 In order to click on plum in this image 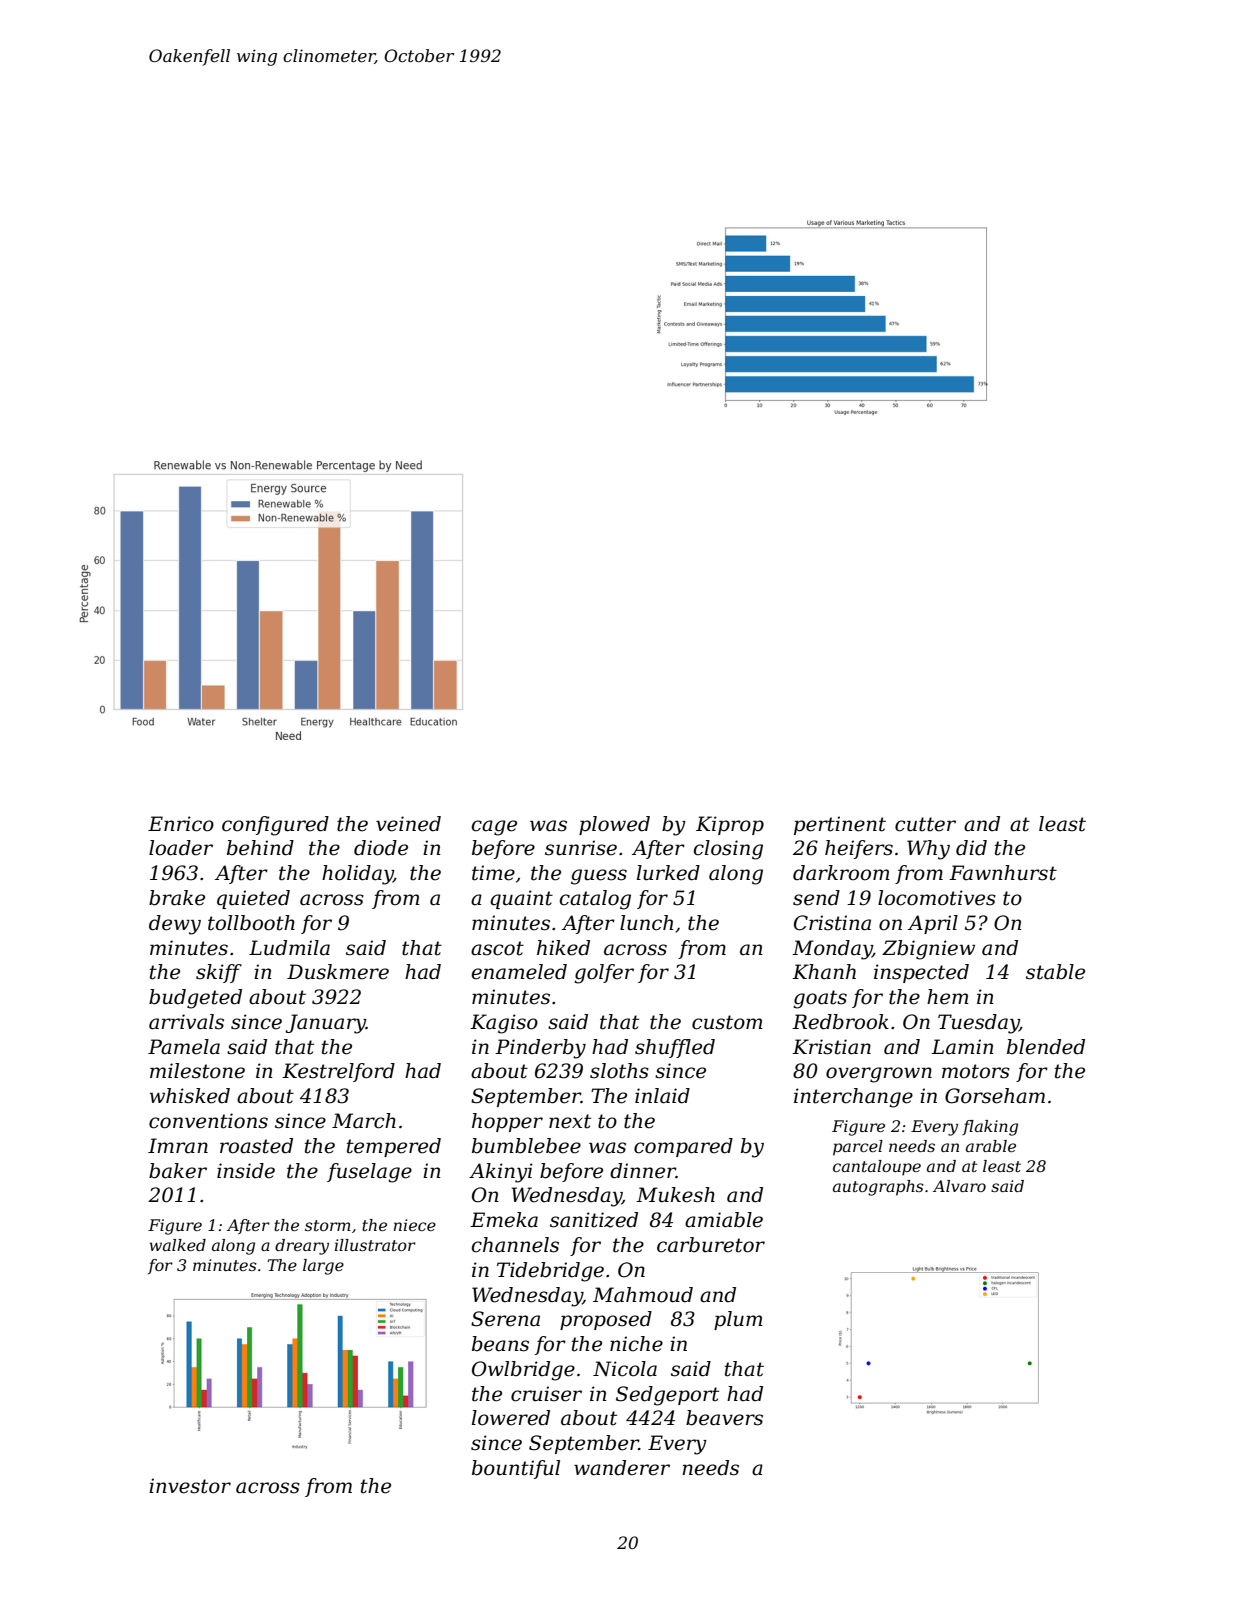, I will do `click(738, 1320)`.
